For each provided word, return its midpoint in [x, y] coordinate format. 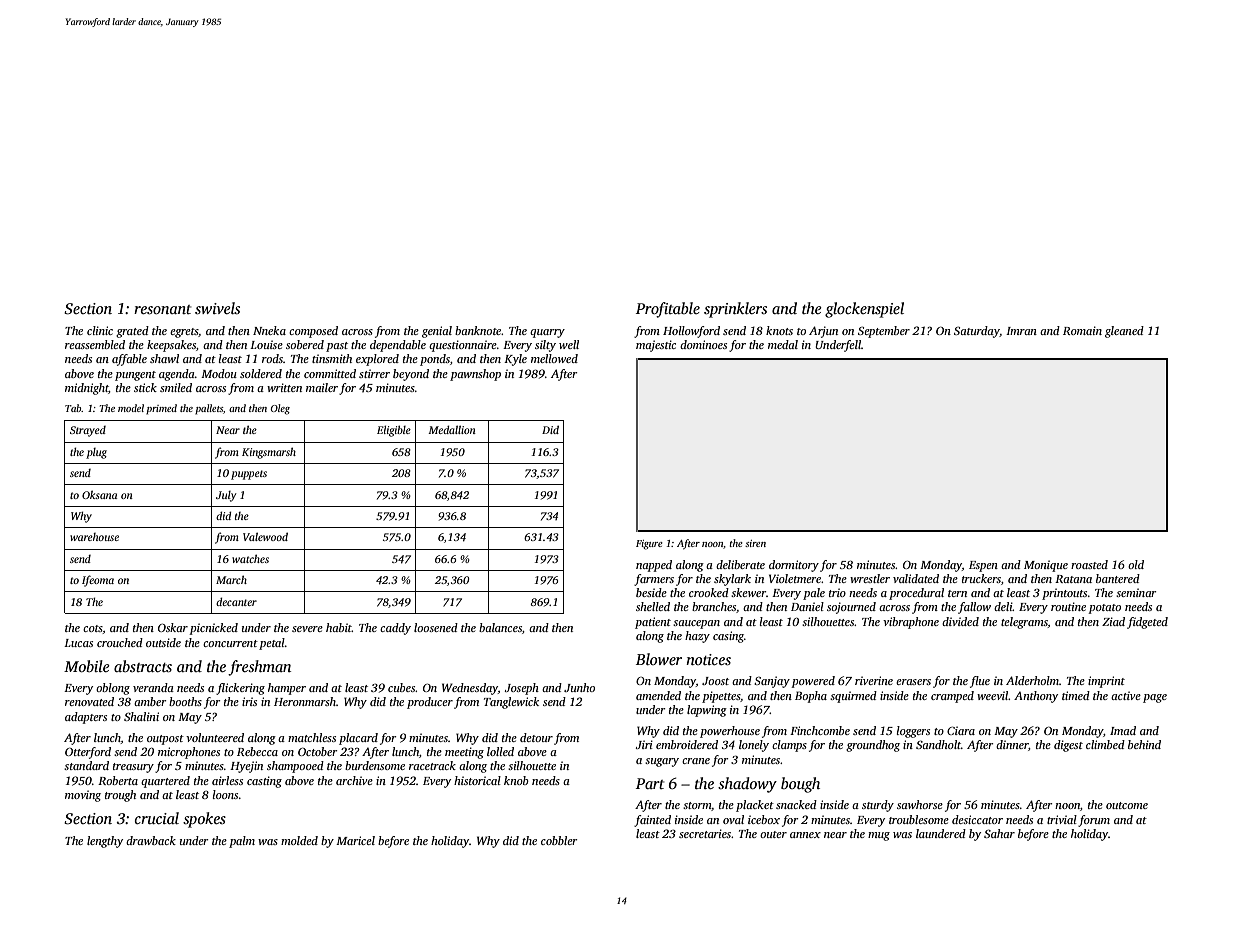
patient [653, 623]
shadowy [747, 785]
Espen [983, 566]
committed [330, 373]
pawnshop [475, 375]
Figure [649, 545]
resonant [162, 309]
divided [960, 621]
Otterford [88, 753]
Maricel [355, 840]
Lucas [78, 643]
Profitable [668, 310]
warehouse [94, 537]
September [884, 332]
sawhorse [920, 804]
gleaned [1124, 332]
